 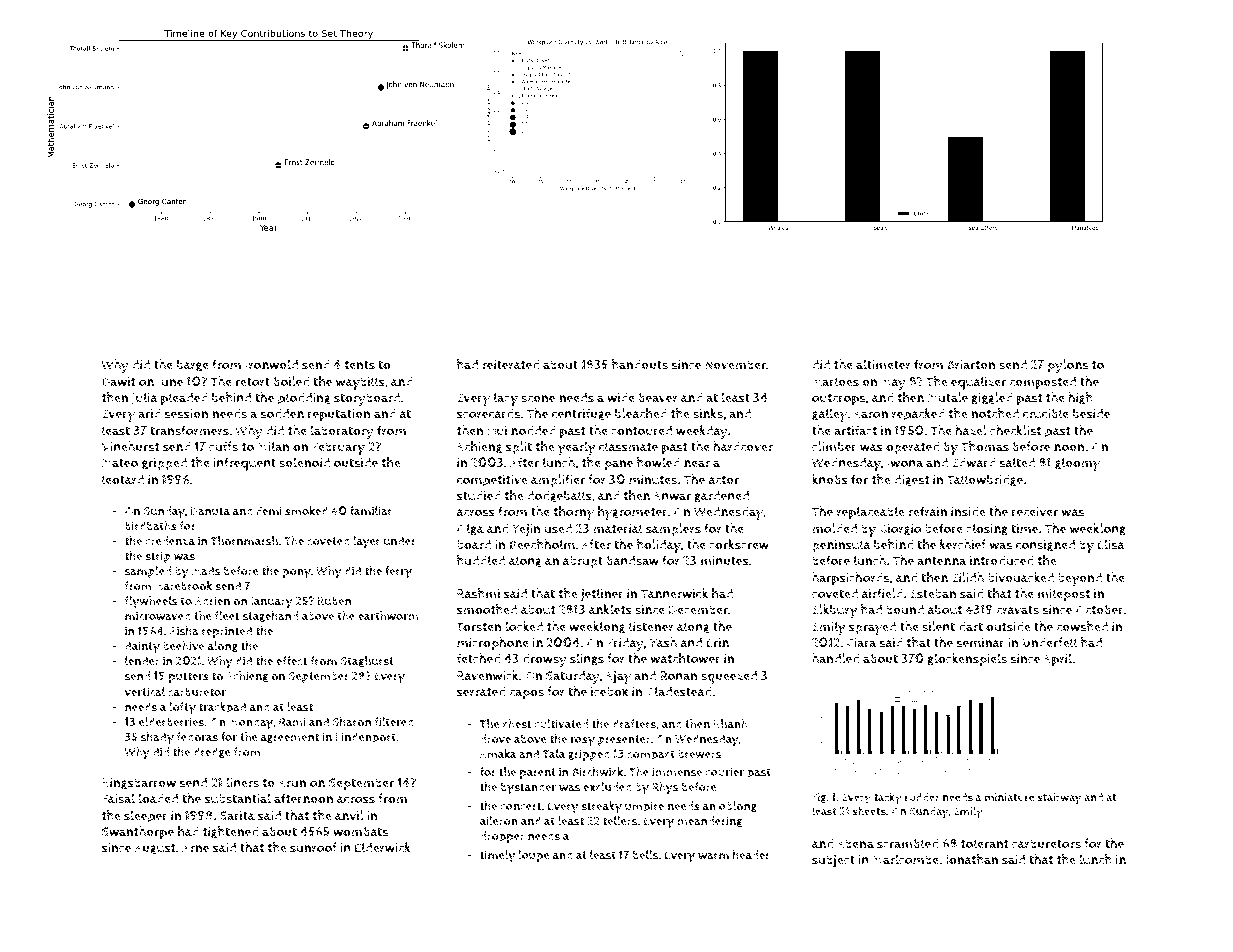 What do you see at coordinates (559, 496) in the screenshot?
I see `dodgeballs` at bounding box center [559, 496].
